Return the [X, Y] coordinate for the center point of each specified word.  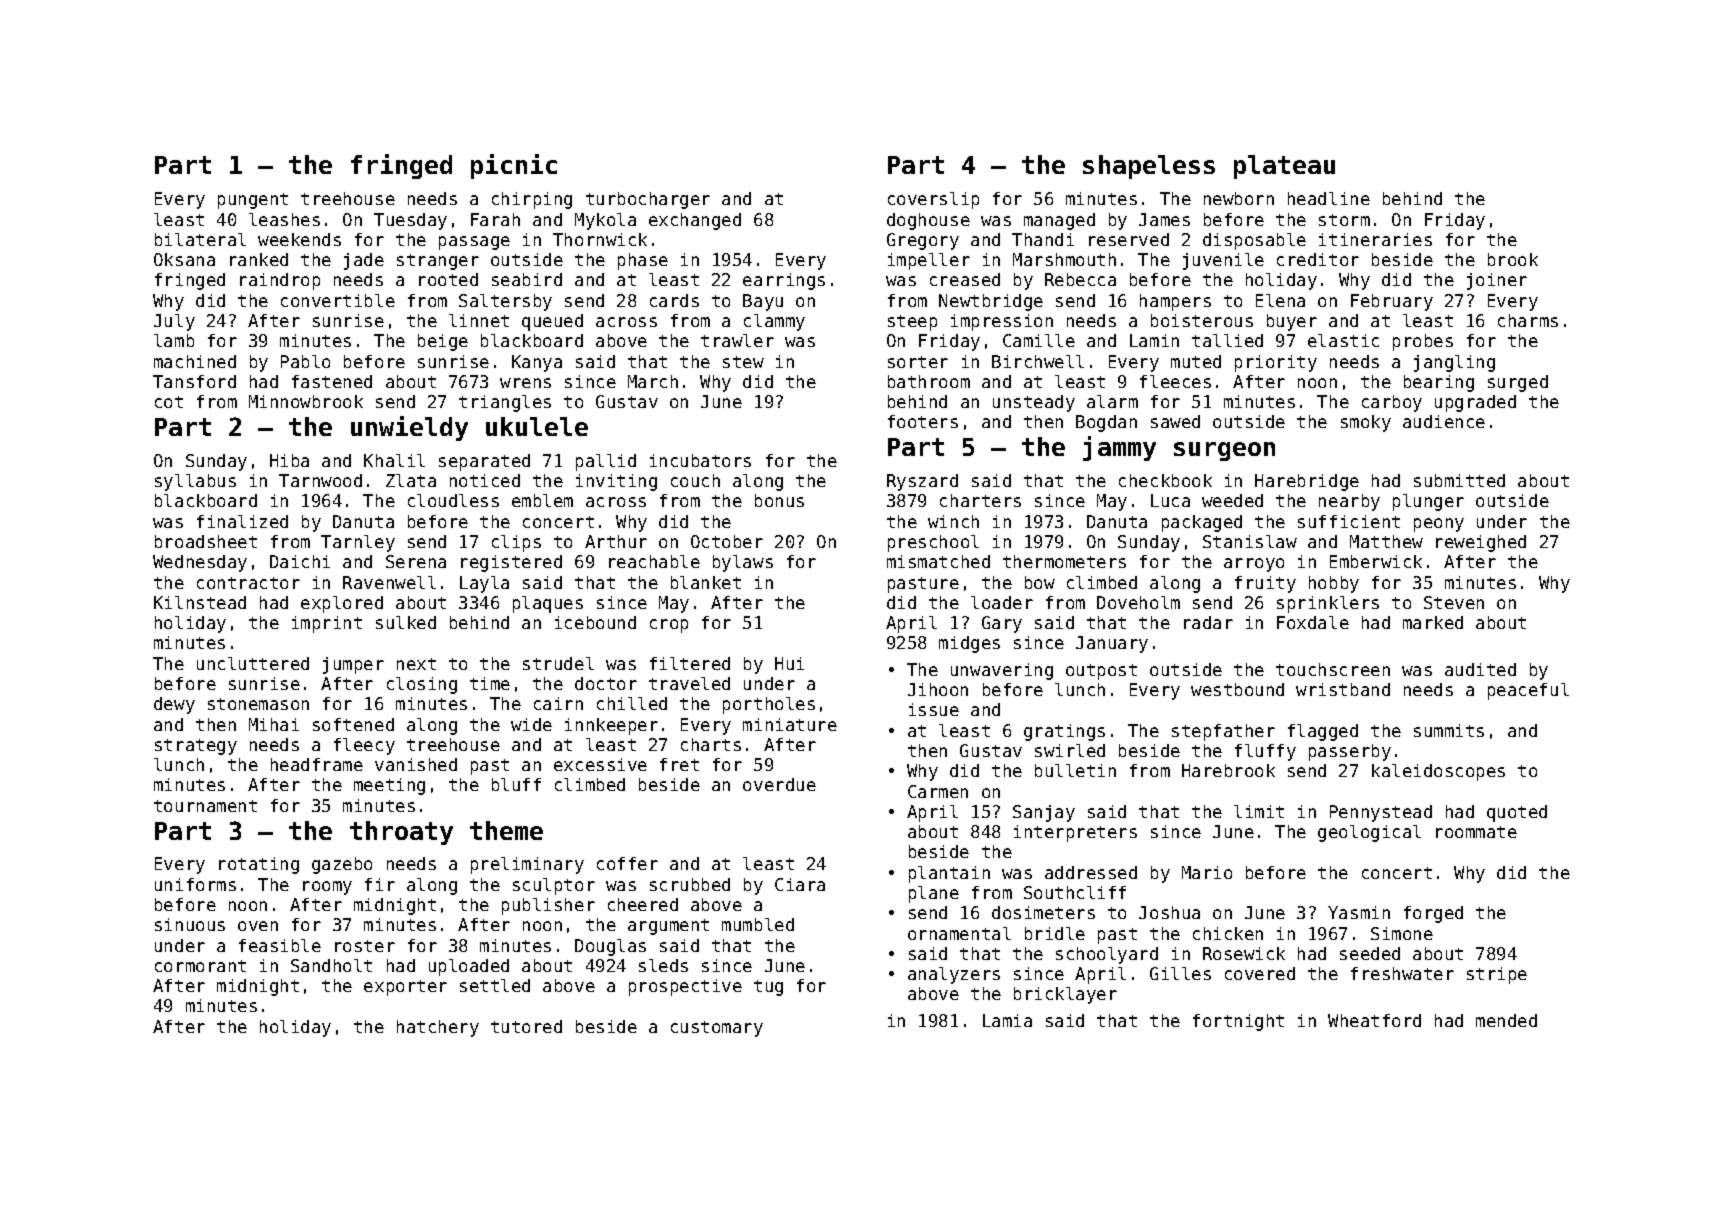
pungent [253, 201]
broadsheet [206, 541]
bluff [516, 784]
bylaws [743, 563]
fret [679, 764]
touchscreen [1333, 669]
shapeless [1149, 167]
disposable [1254, 241]
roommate [1476, 832]
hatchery [438, 1028]
